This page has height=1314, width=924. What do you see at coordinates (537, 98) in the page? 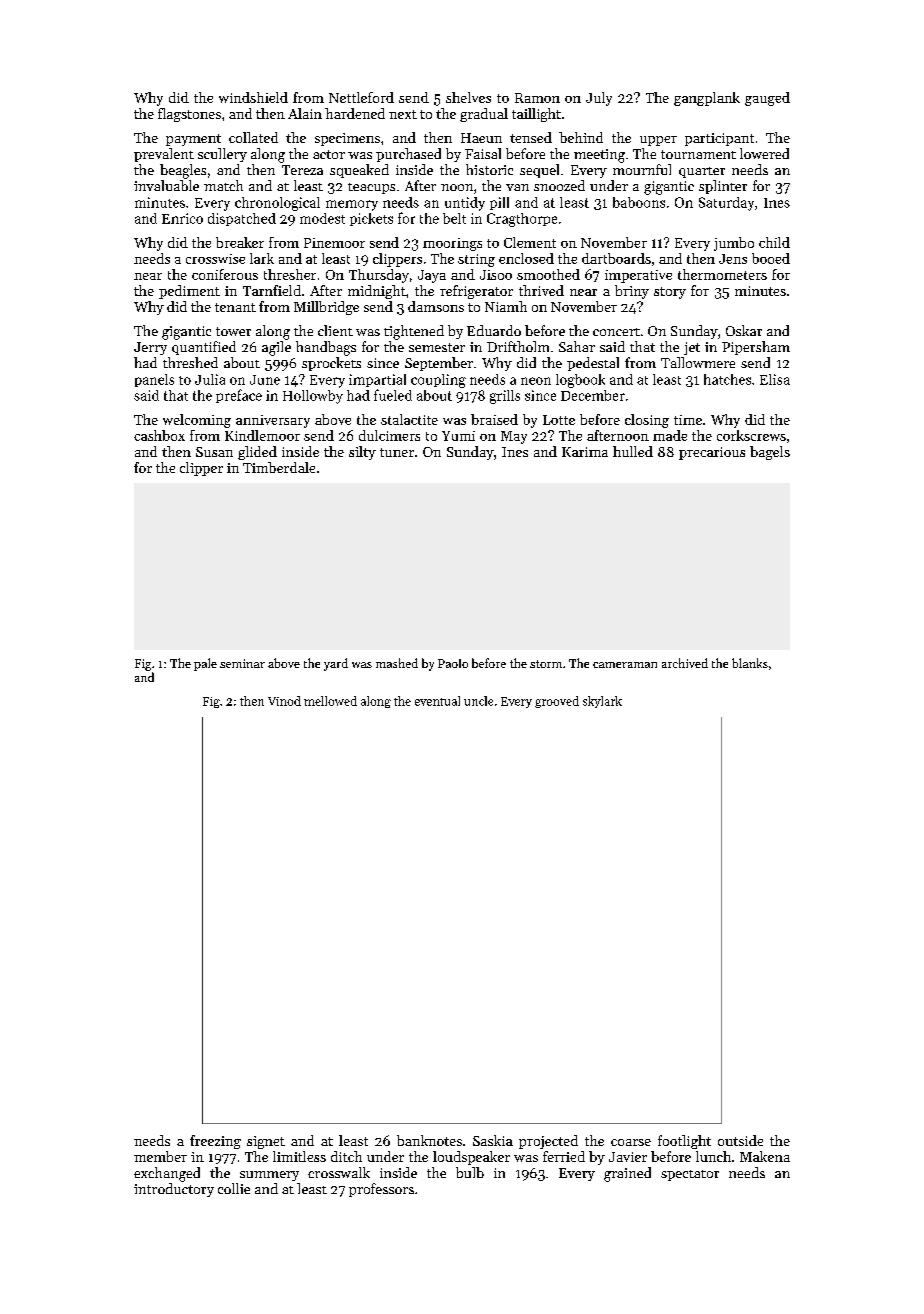
I see `Ramon` at bounding box center [537, 98].
